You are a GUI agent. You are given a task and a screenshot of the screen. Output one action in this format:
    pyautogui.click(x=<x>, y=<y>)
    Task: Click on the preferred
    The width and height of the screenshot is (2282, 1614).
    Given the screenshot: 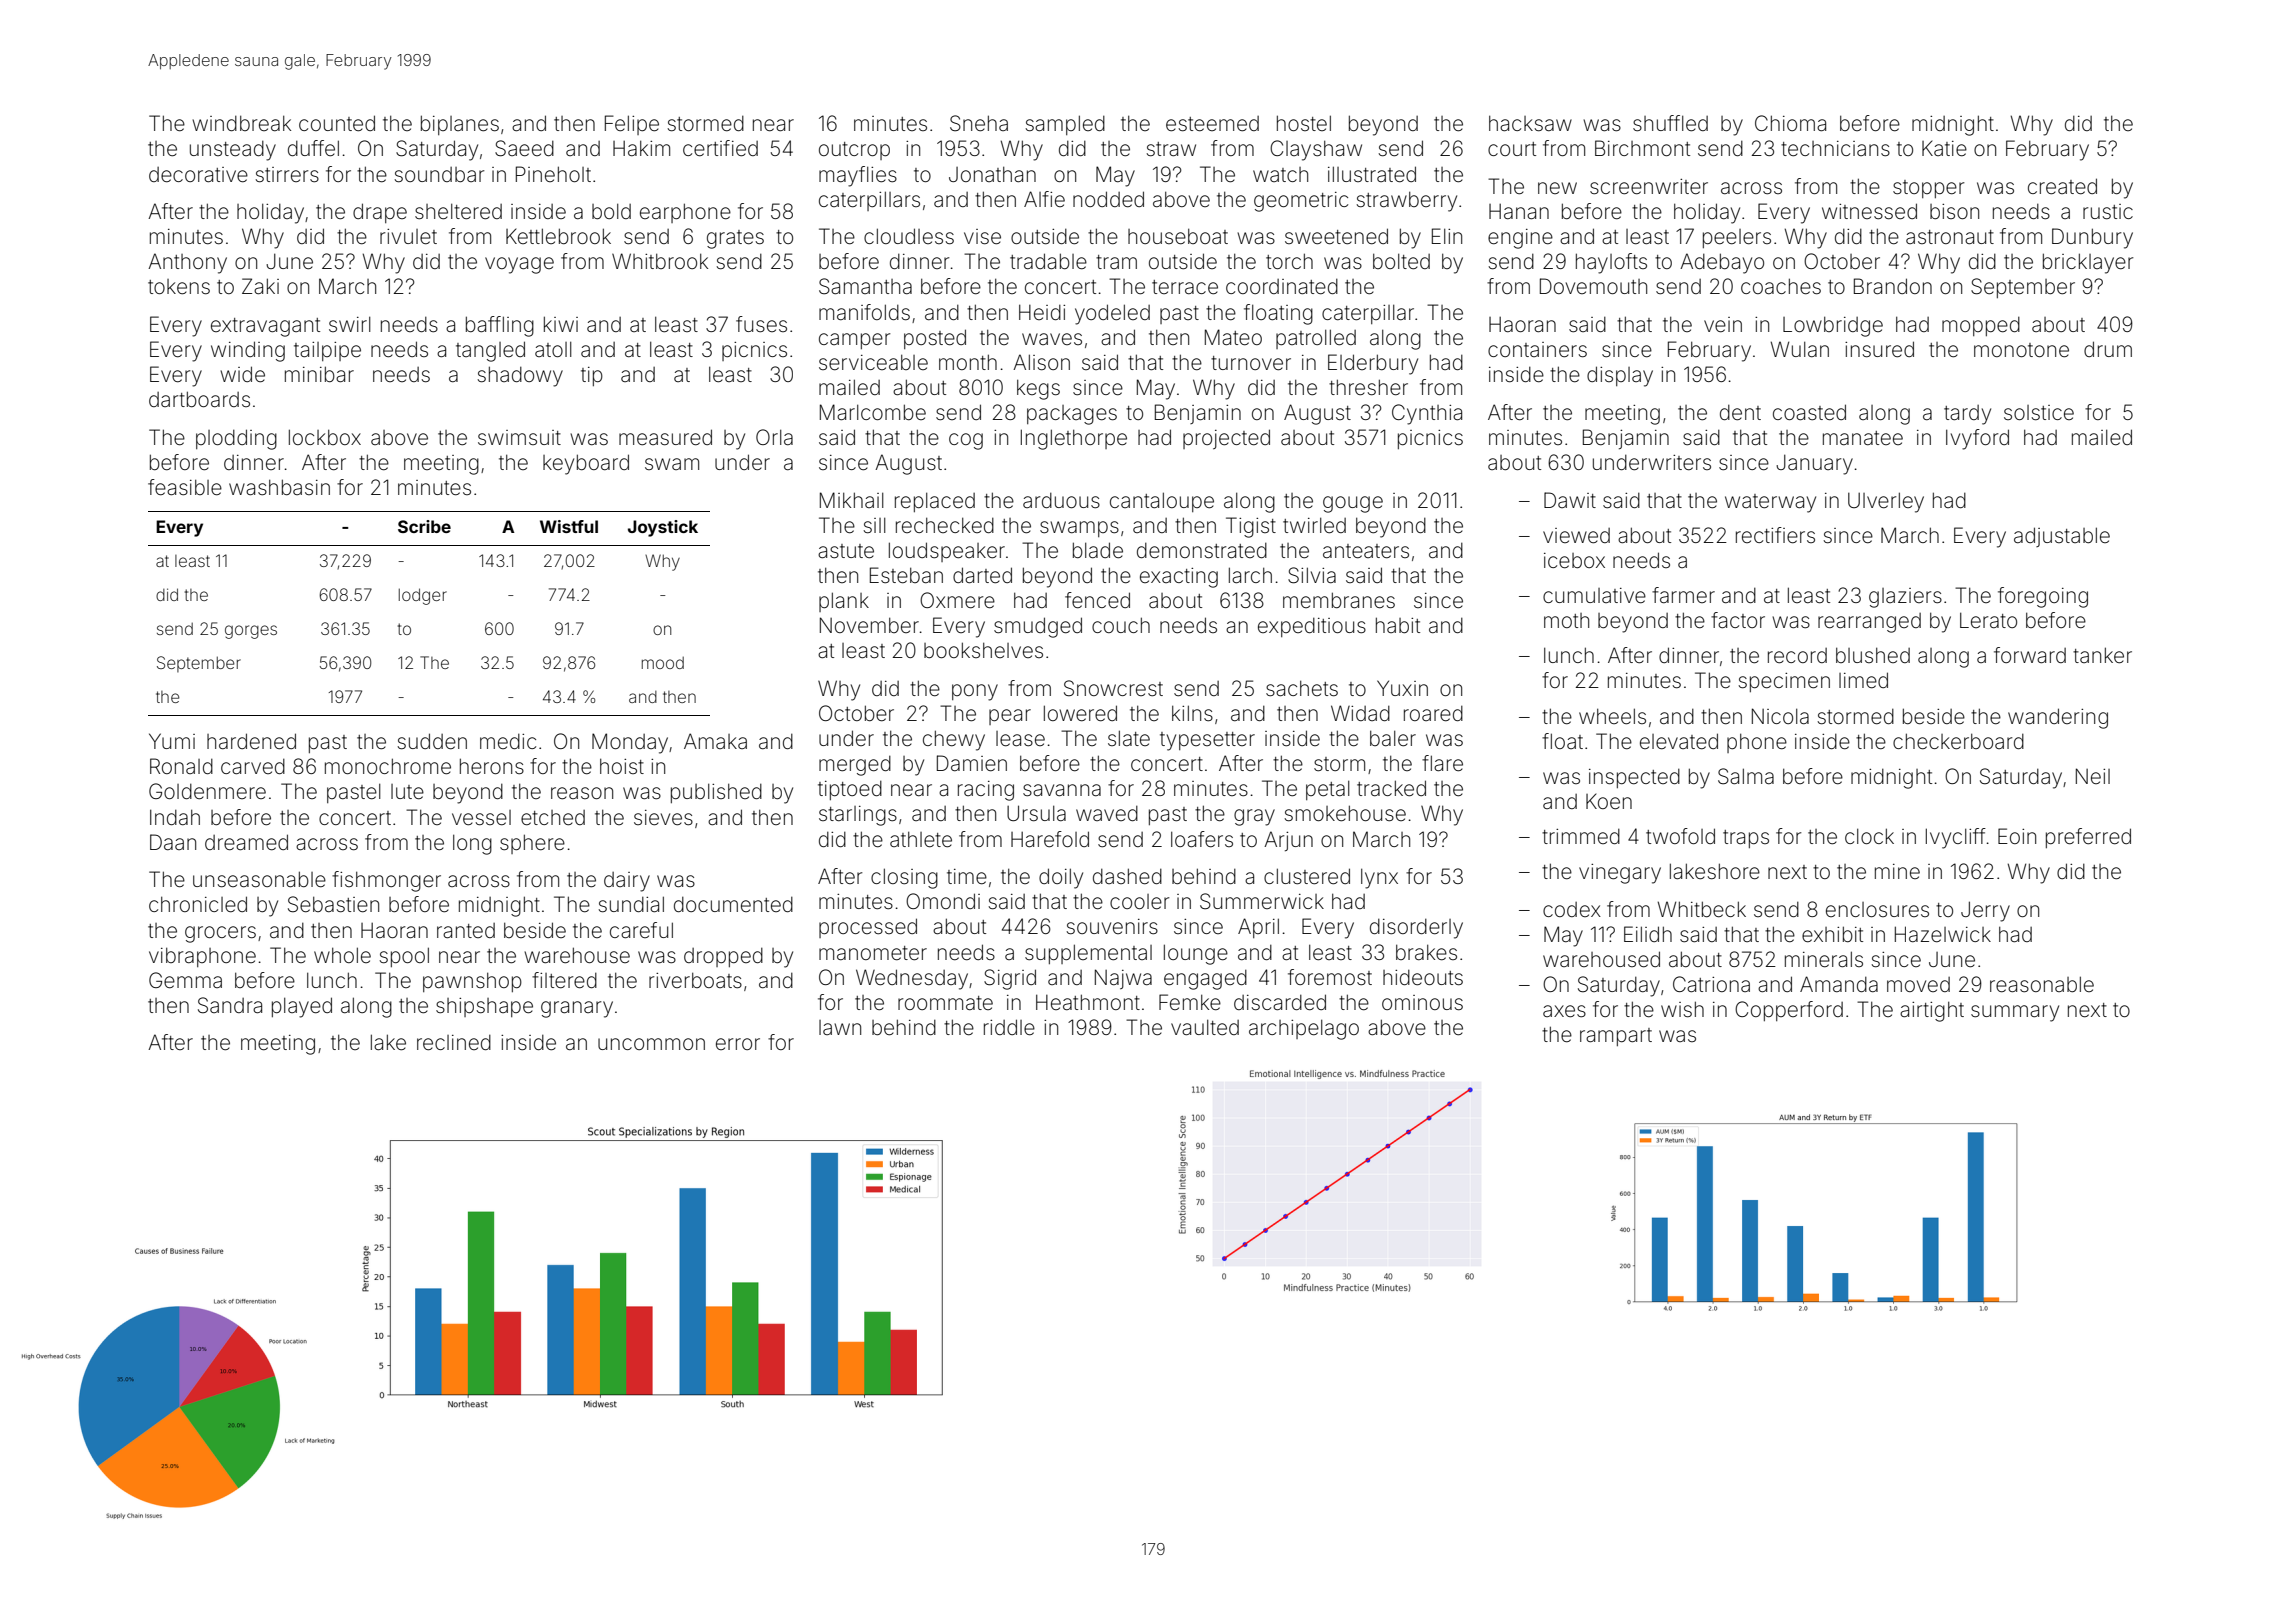 What is the action you would take?
    pyautogui.click(x=2088, y=838)
